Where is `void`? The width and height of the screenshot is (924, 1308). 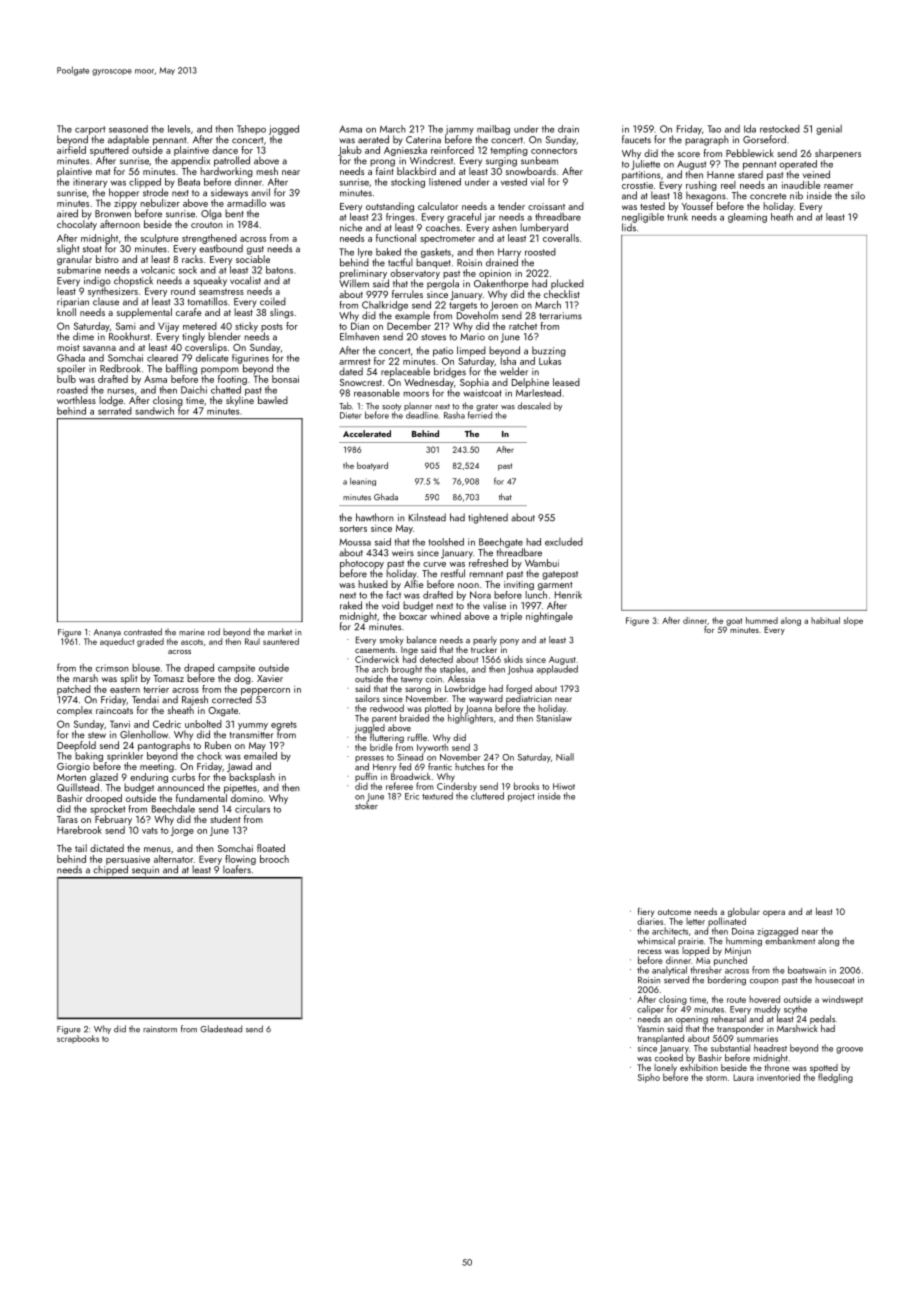 void is located at coordinates (390, 605).
